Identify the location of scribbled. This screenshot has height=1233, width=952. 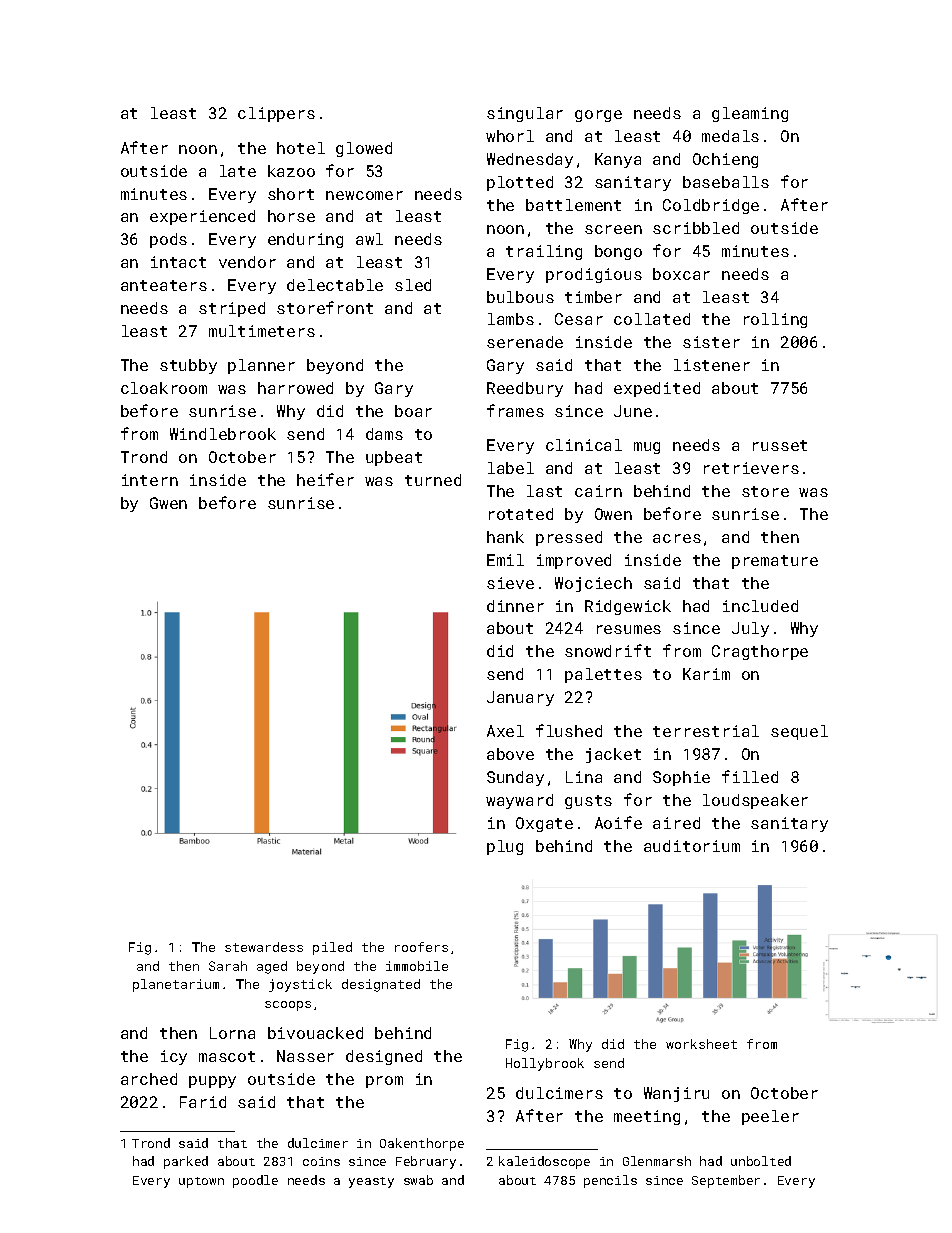
(696, 228).
